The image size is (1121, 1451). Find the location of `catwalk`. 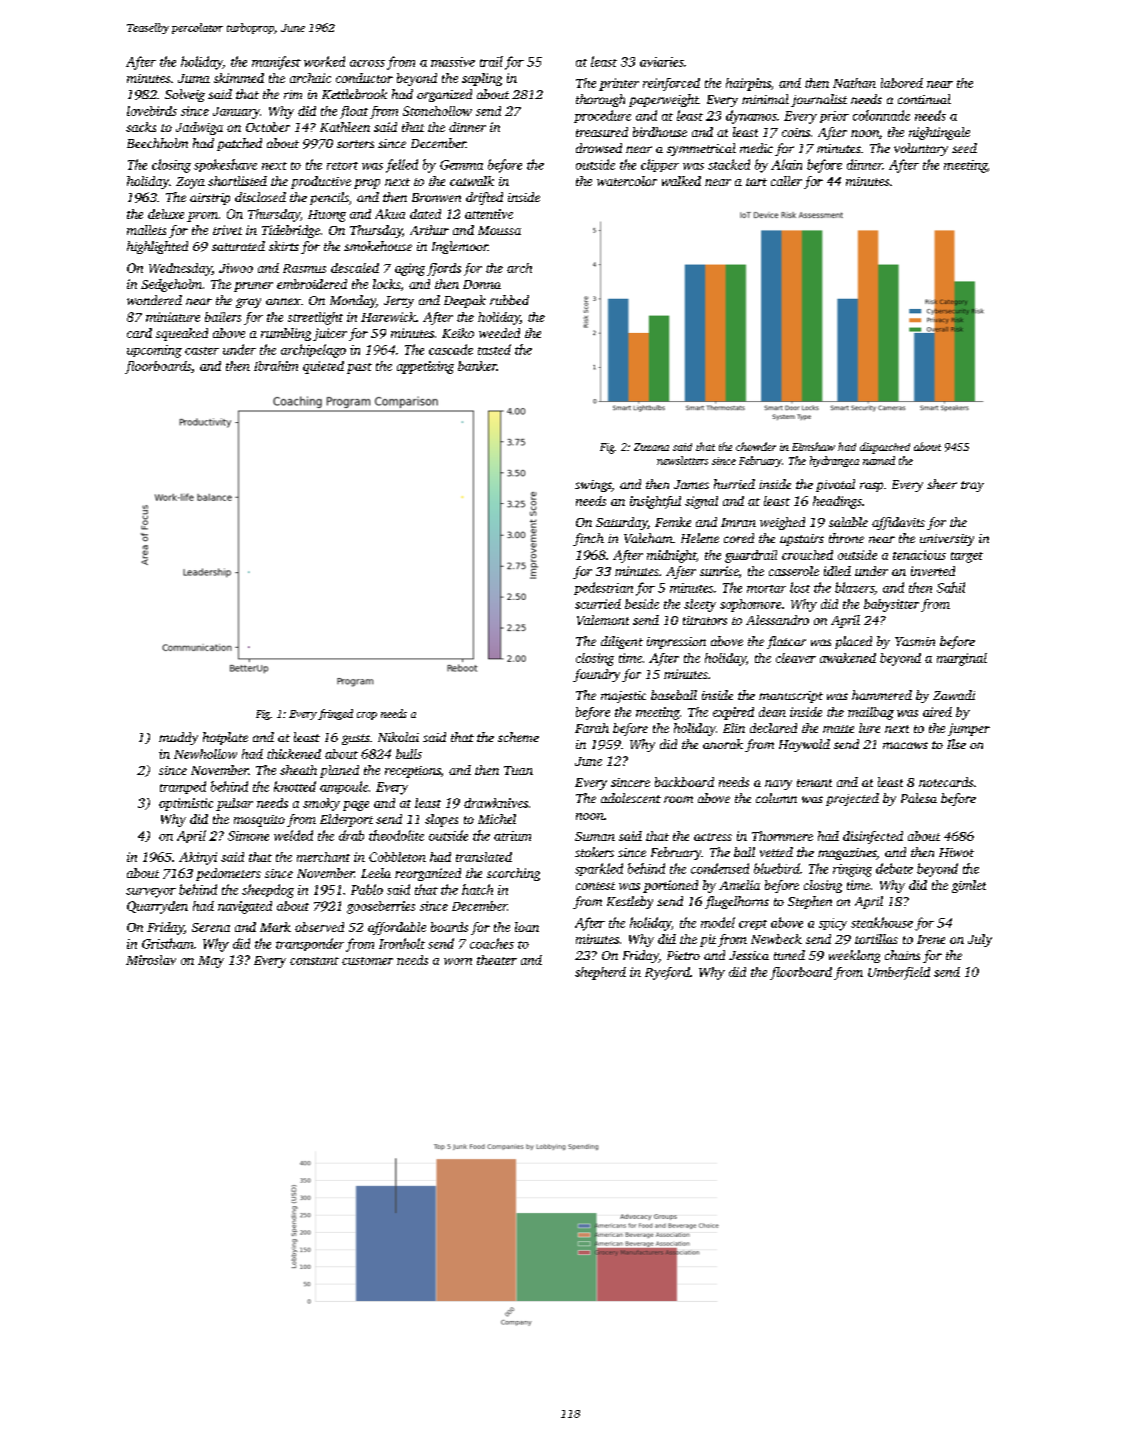

catwalk is located at coordinates (472, 181).
